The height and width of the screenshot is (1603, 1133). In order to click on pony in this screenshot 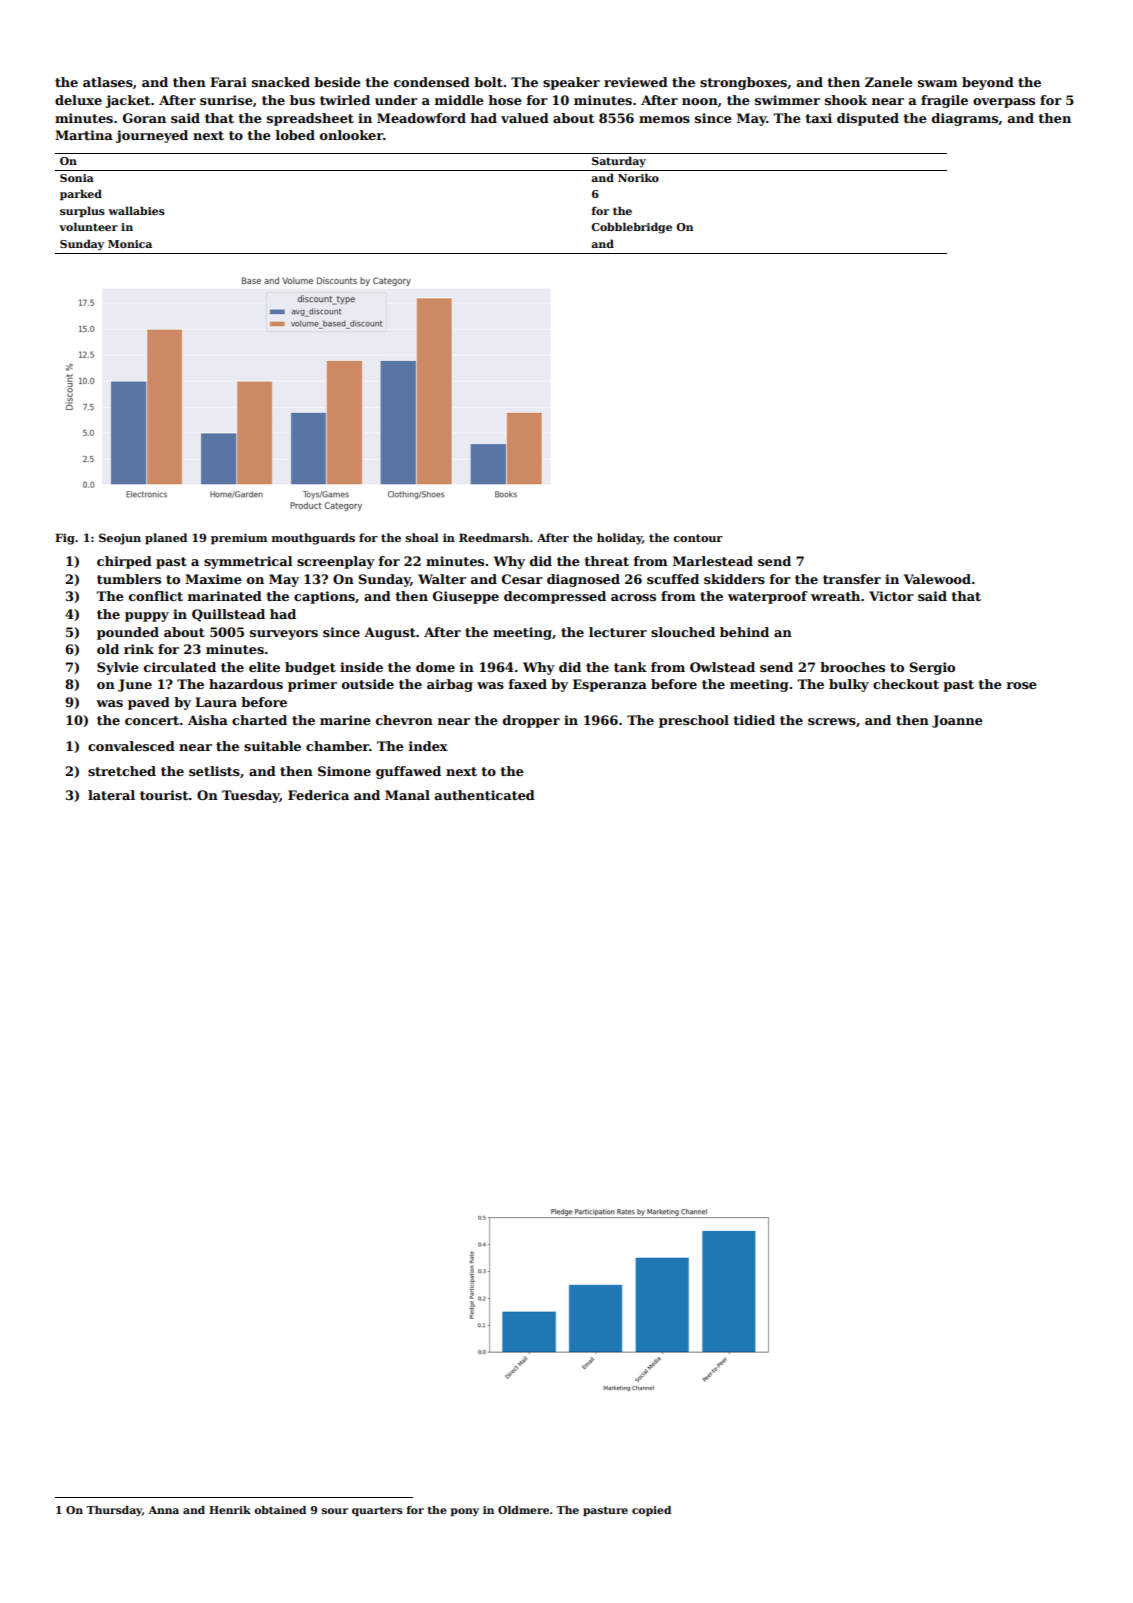, I will do `click(465, 1512)`.
